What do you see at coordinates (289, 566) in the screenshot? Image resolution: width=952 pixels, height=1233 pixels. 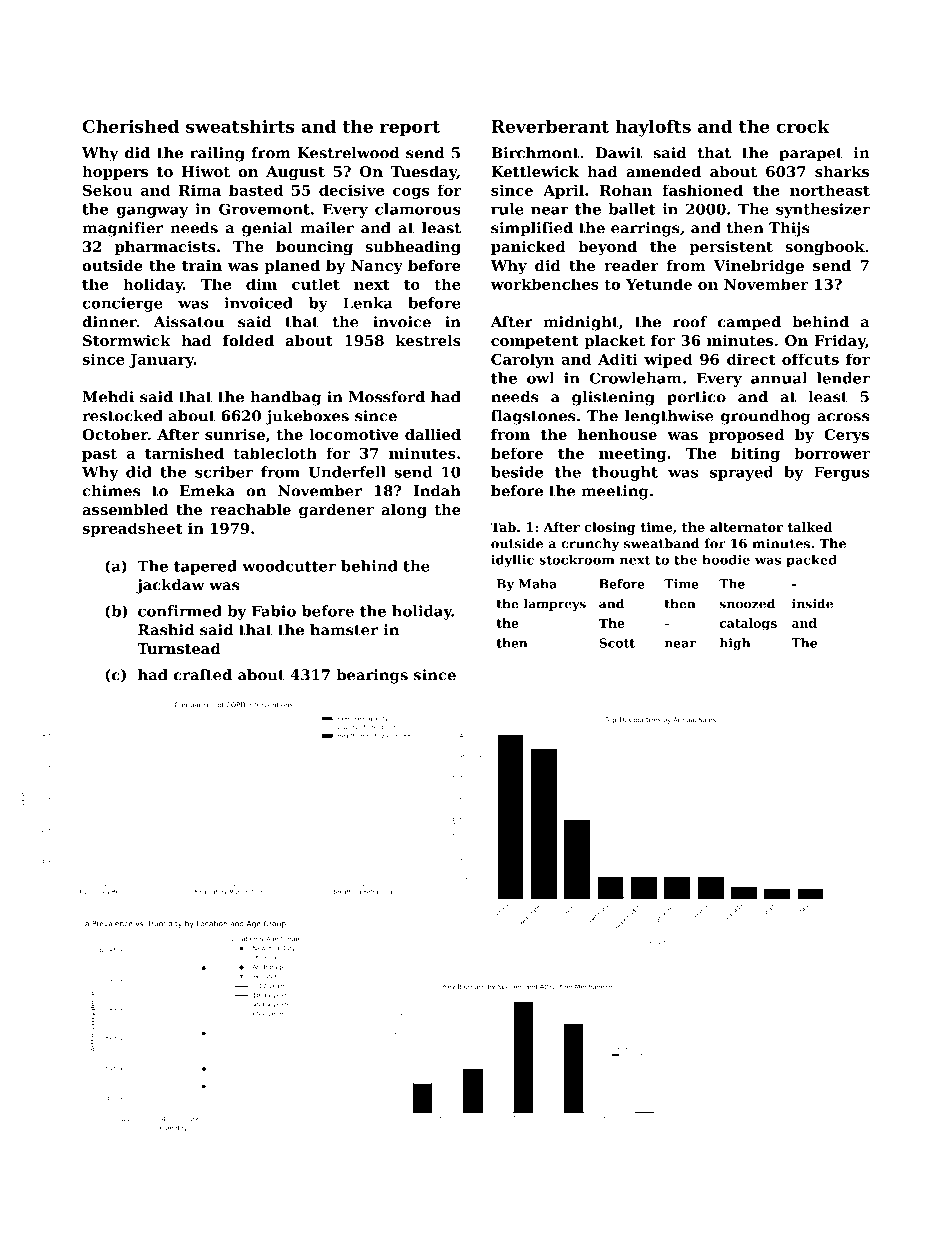 I see `woodcutter` at bounding box center [289, 566].
